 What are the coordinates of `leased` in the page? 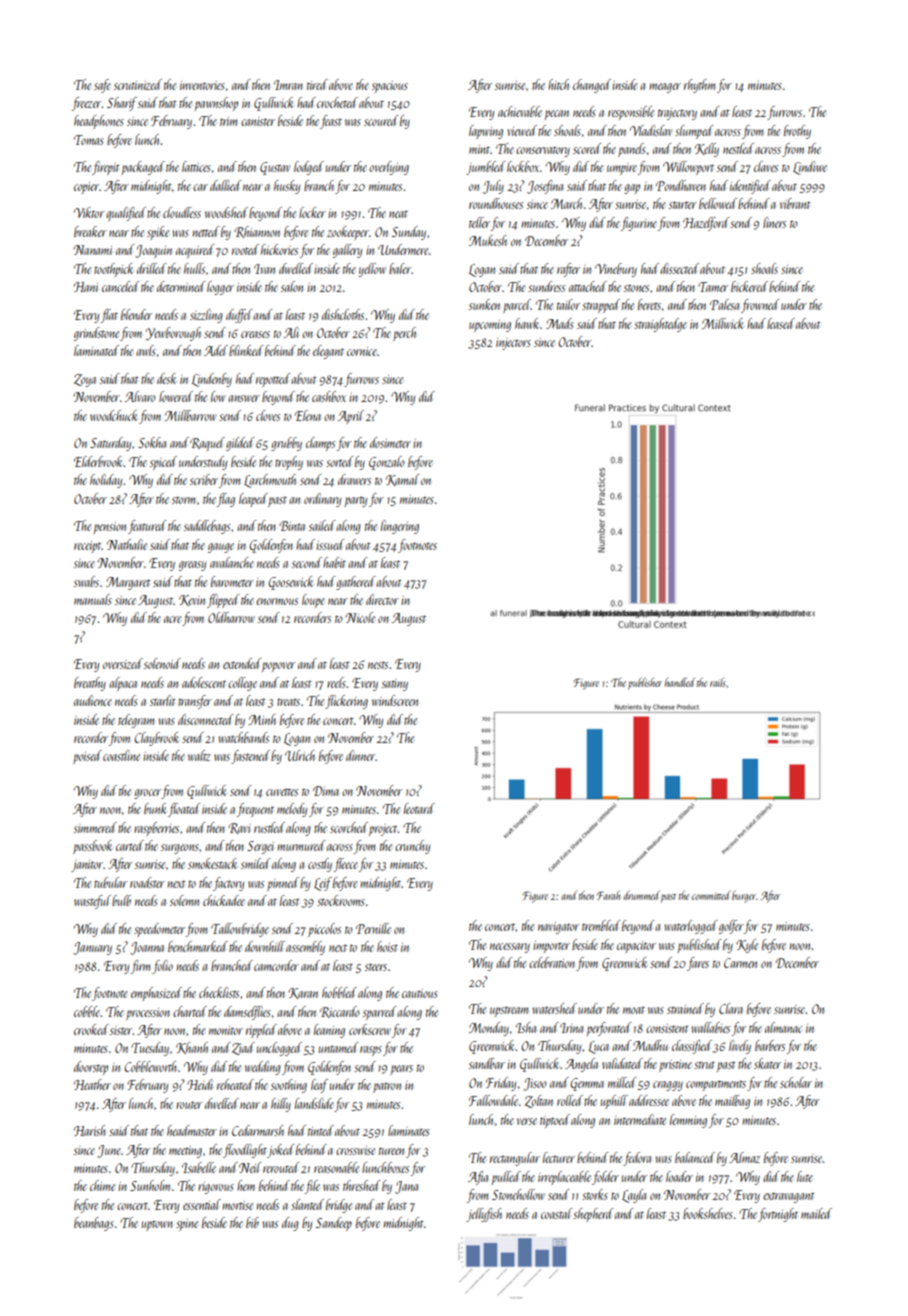 It's located at (781, 323).
